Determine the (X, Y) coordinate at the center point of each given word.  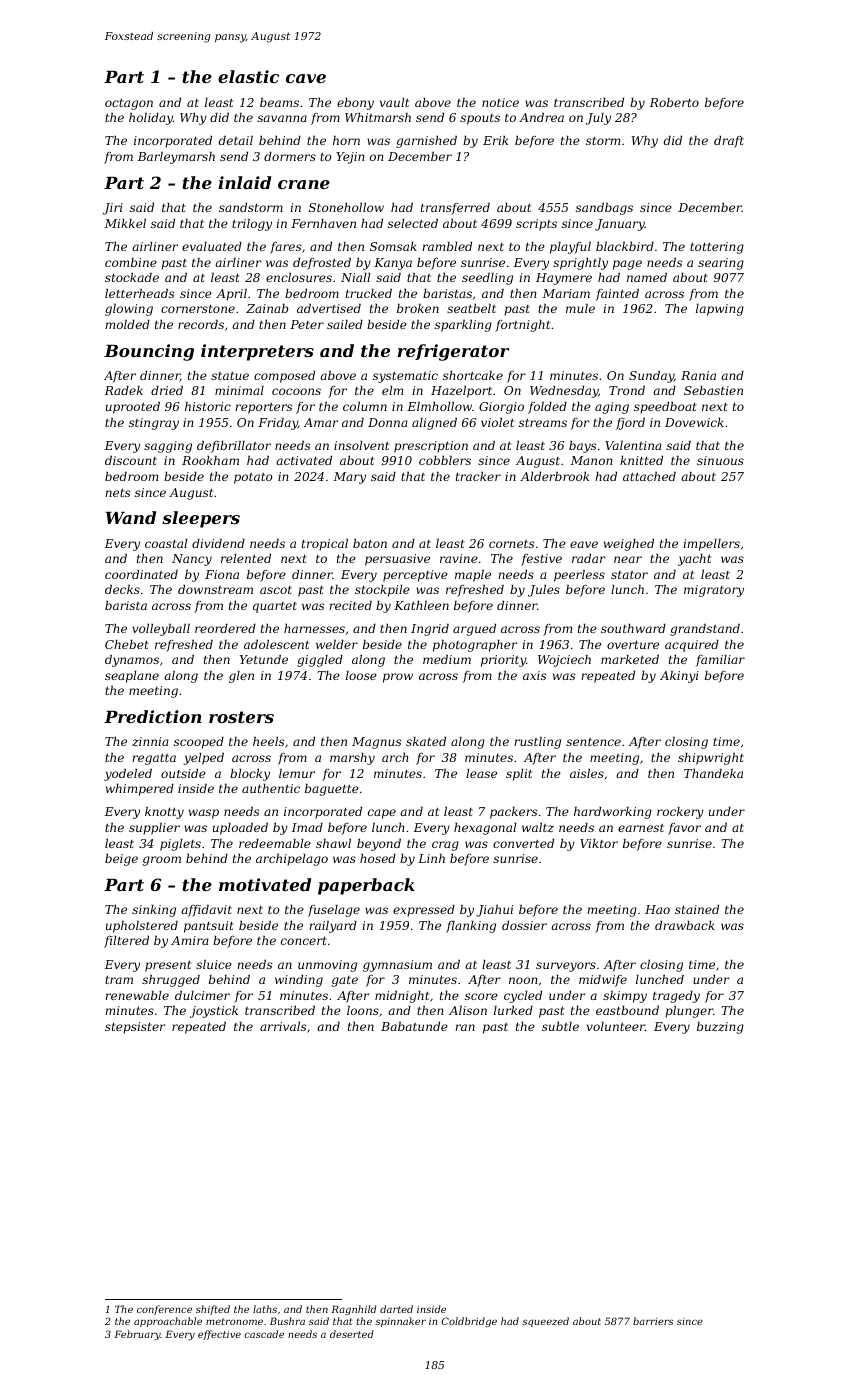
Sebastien (713, 390)
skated (426, 741)
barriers (653, 1321)
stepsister (135, 1028)
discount (131, 460)
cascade (264, 1334)
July (598, 119)
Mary (350, 478)
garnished (426, 142)
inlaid (244, 182)
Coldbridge (469, 1322)
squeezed (545, 1322)
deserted (352, 1334)
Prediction (153, 716)
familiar (720, 661)
